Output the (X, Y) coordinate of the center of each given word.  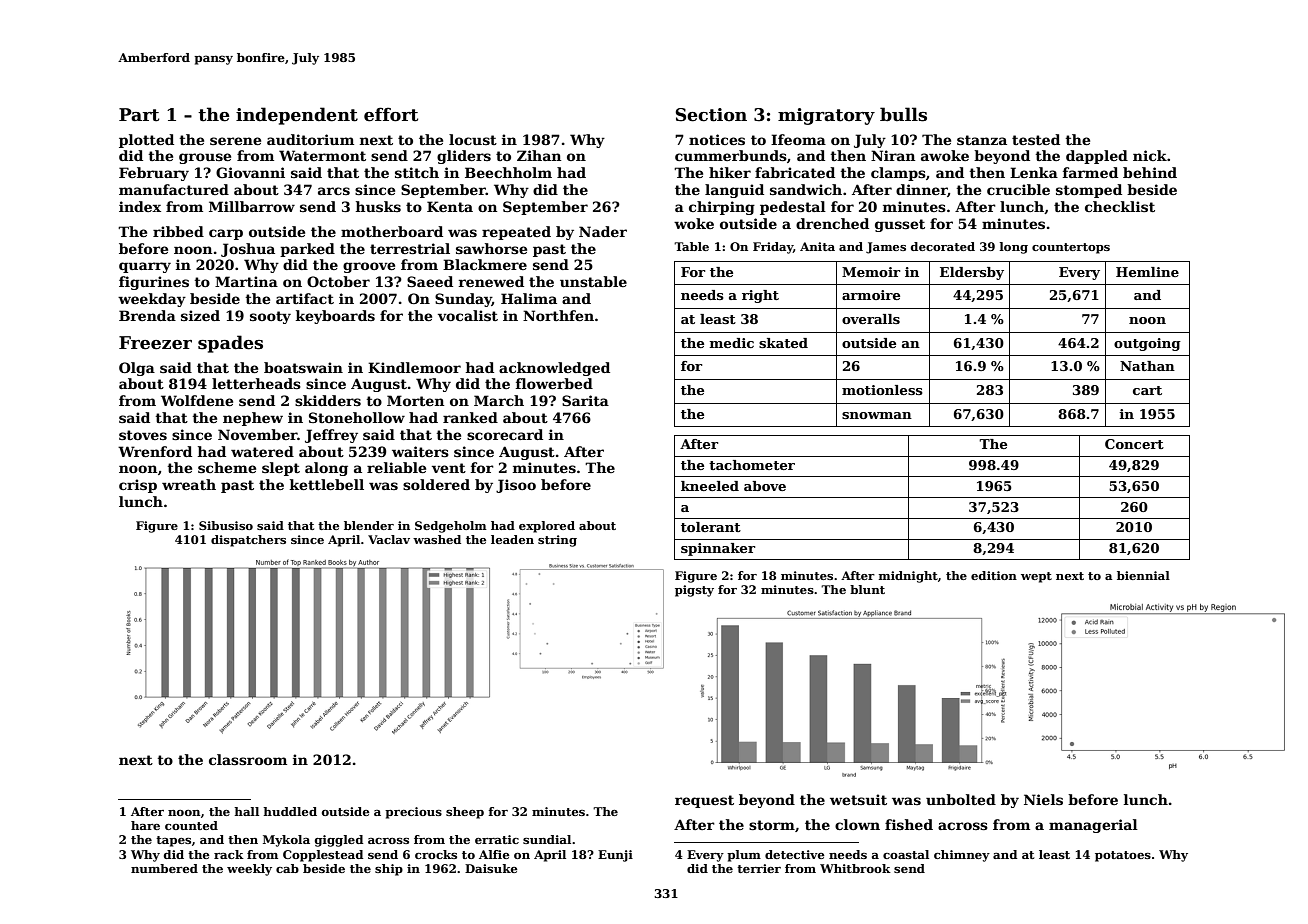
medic (732, 343)
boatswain (303, 367)
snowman (877, 415)
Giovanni (250, 172)
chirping (722, 208)
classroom (248, 759)
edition (994, 575)
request (704, 801)
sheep (465, 813)
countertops (1071, 248)
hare (145, 825)
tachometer (752, 465)
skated (783, 343)
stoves (143, 435)
